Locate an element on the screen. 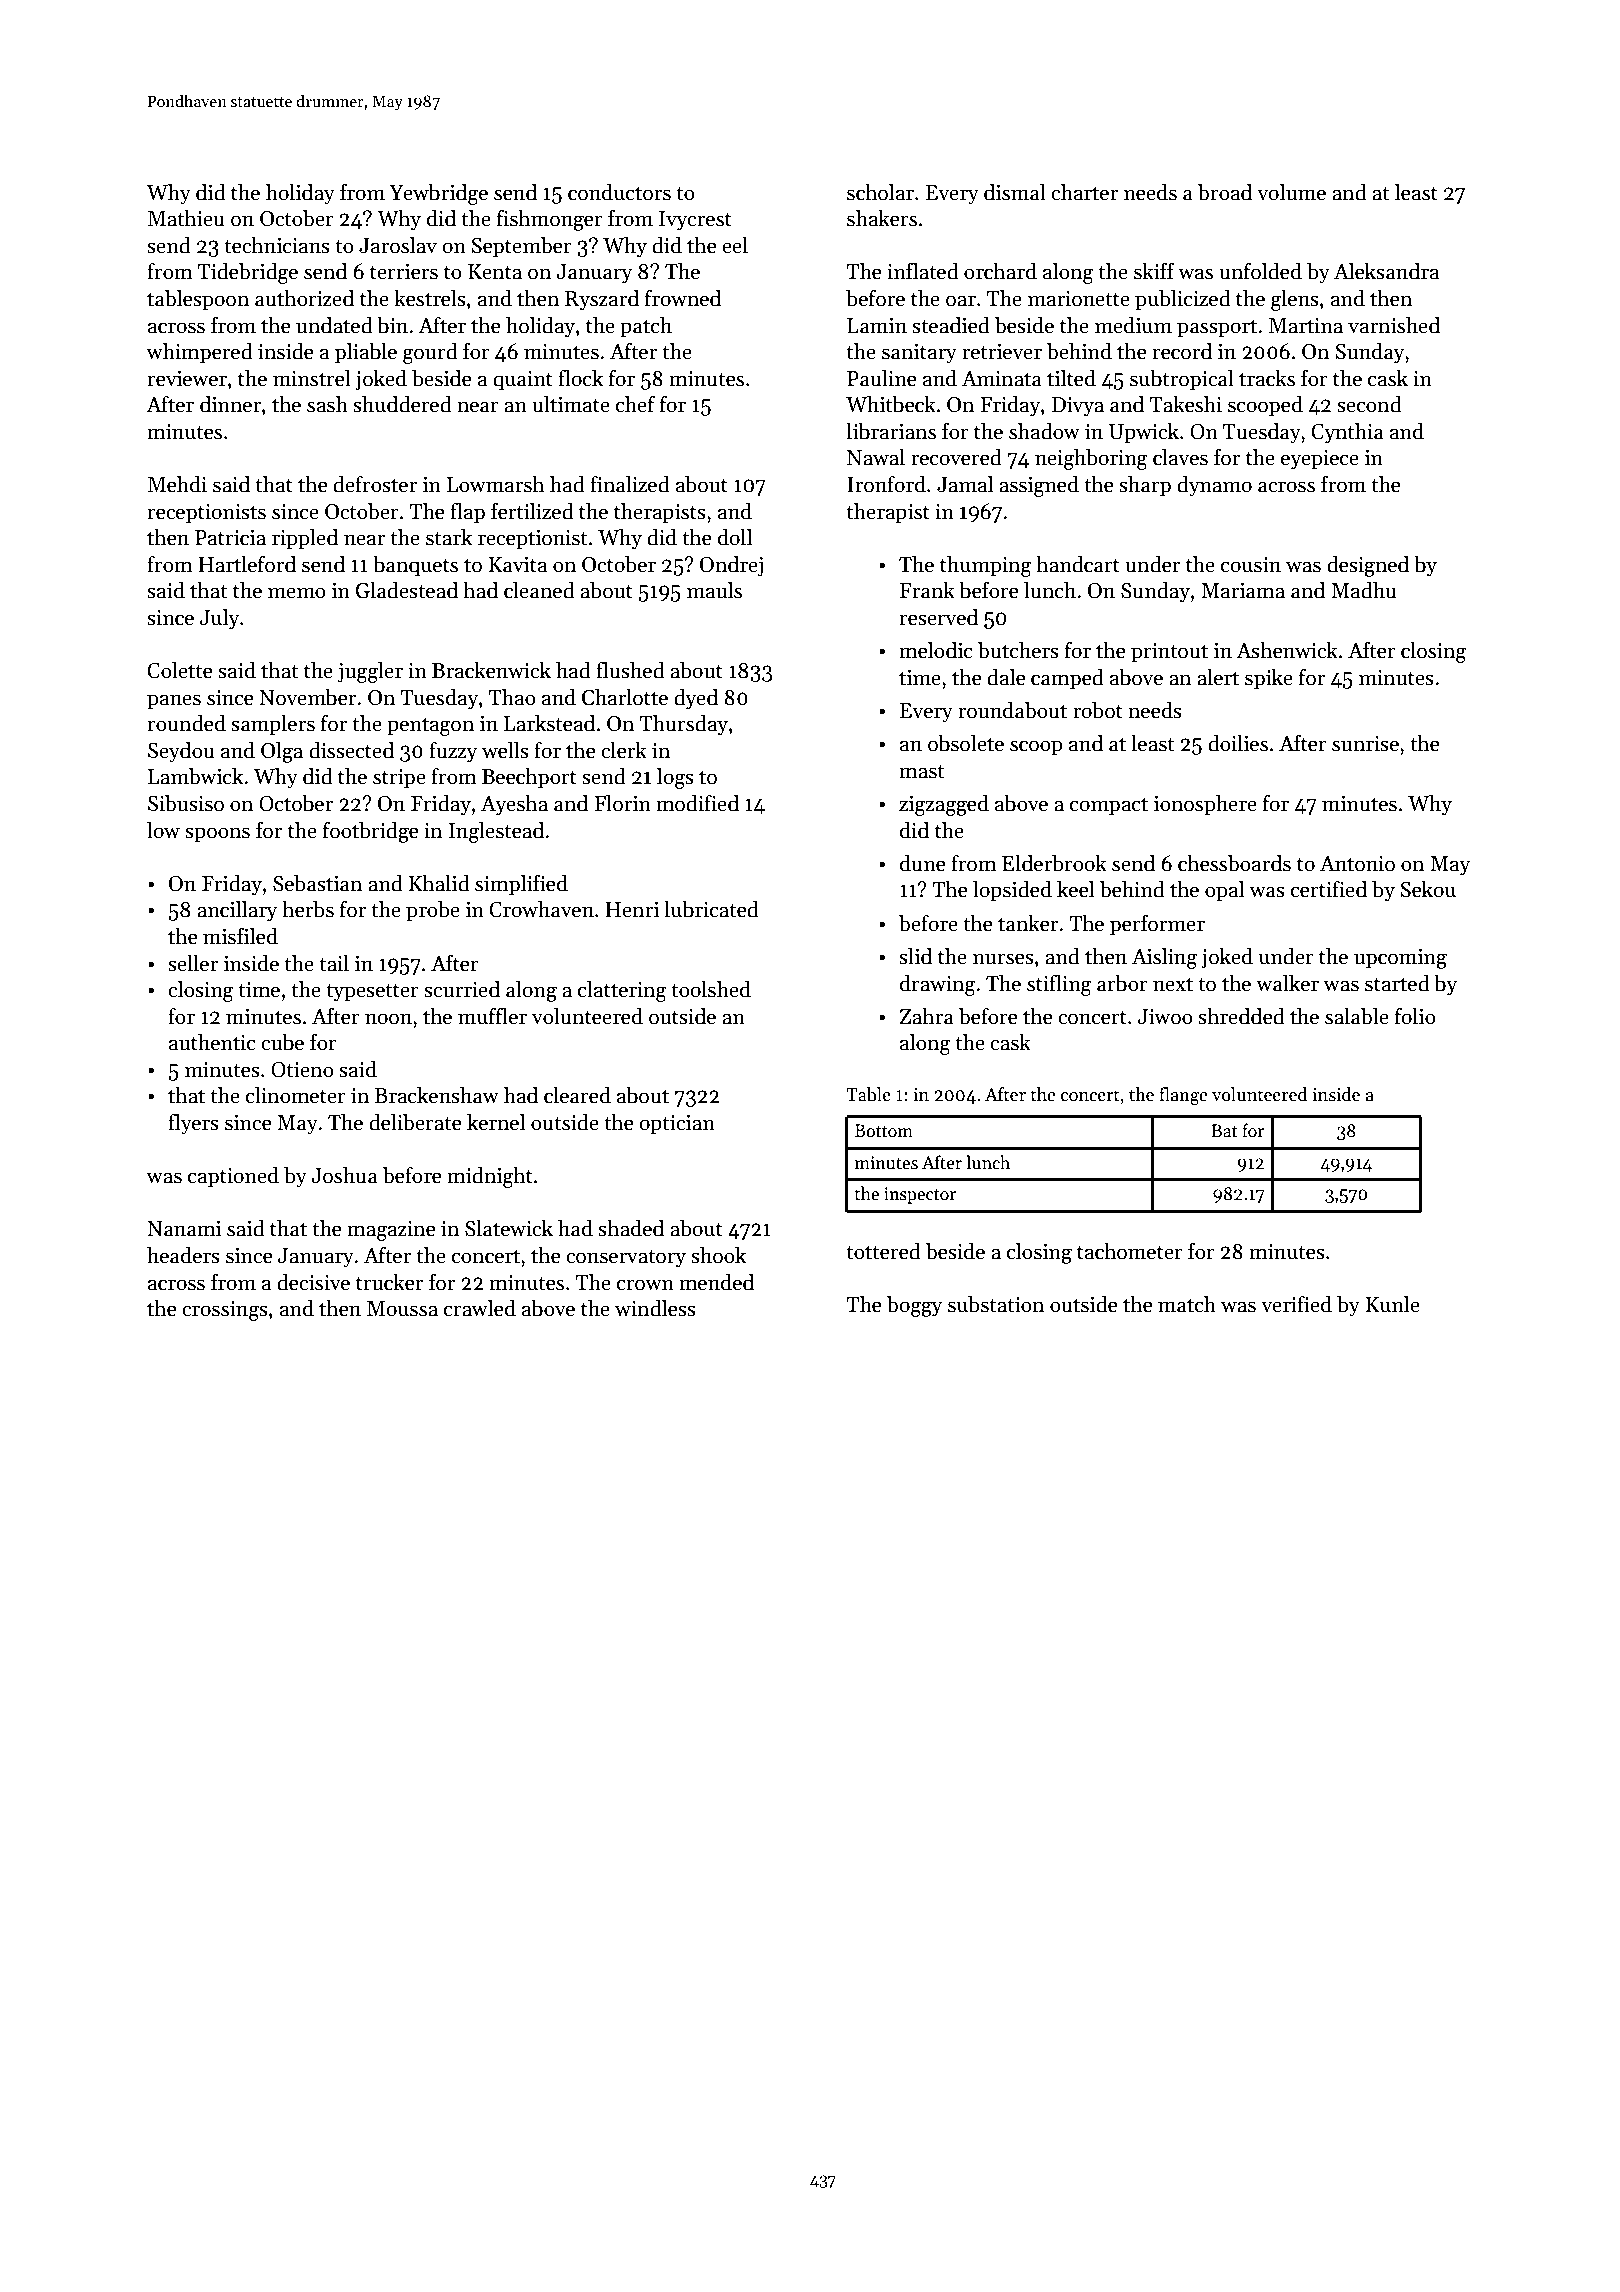 Image resolution: width=1620 pixels, height=2292 pixels. stripe is located at coordinates (399, 779).
